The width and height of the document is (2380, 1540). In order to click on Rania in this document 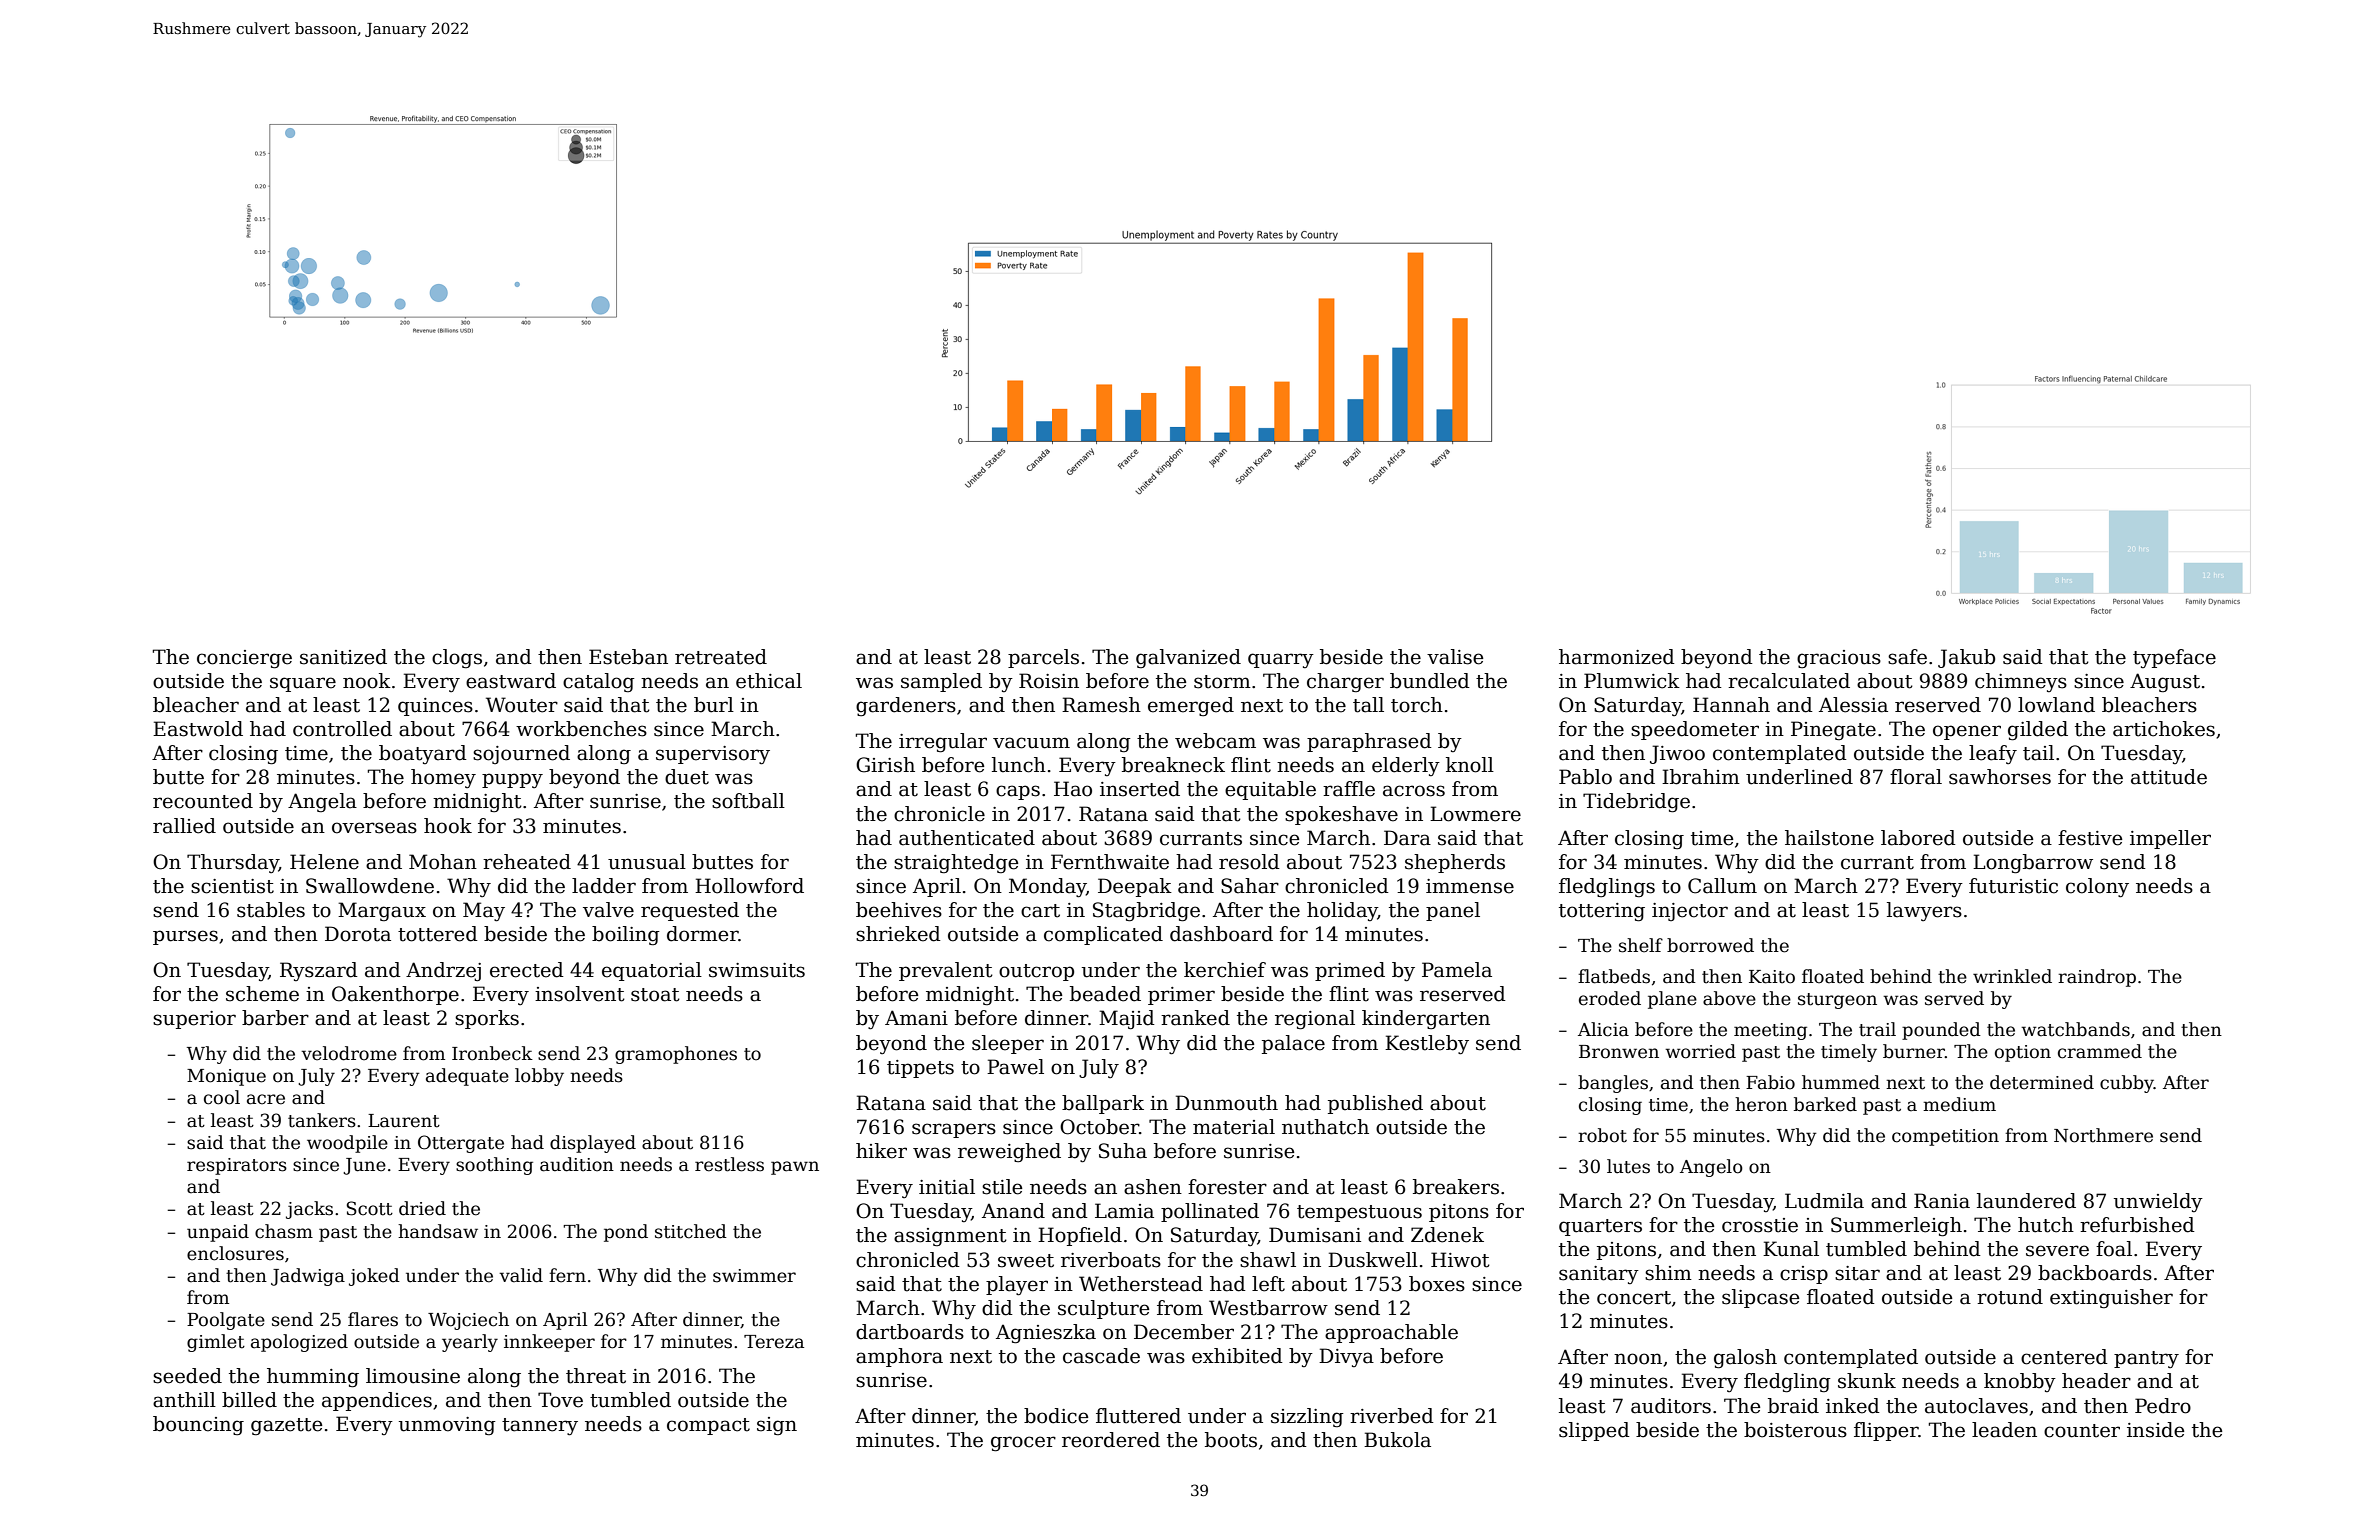, I will do `click(1942, 1201)`.
